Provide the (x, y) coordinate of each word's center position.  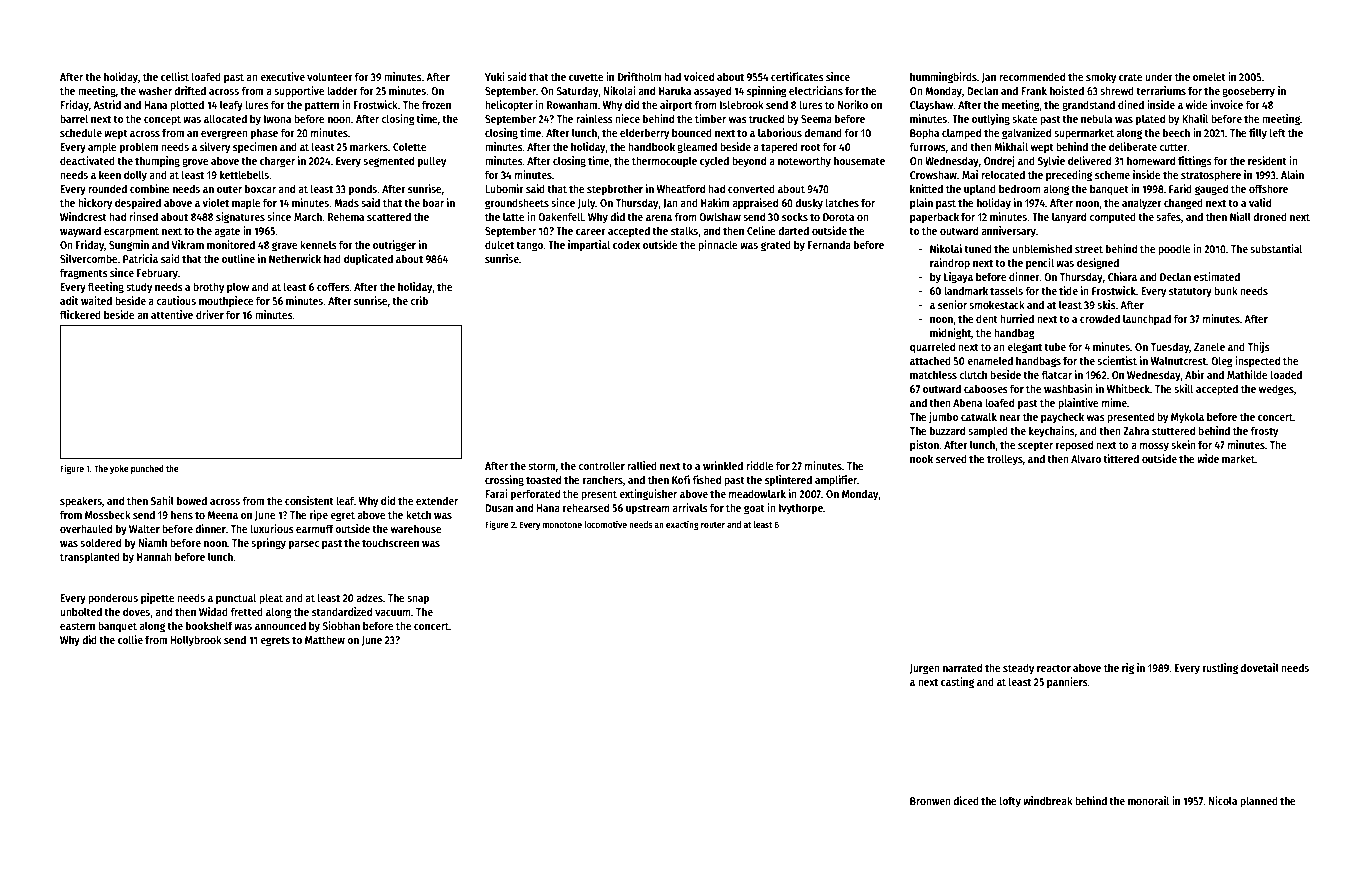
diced (966, 800)
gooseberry (1248, 92)
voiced (699, 76)
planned (1259, 802)
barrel (74, 118)
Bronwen (930, 801)
